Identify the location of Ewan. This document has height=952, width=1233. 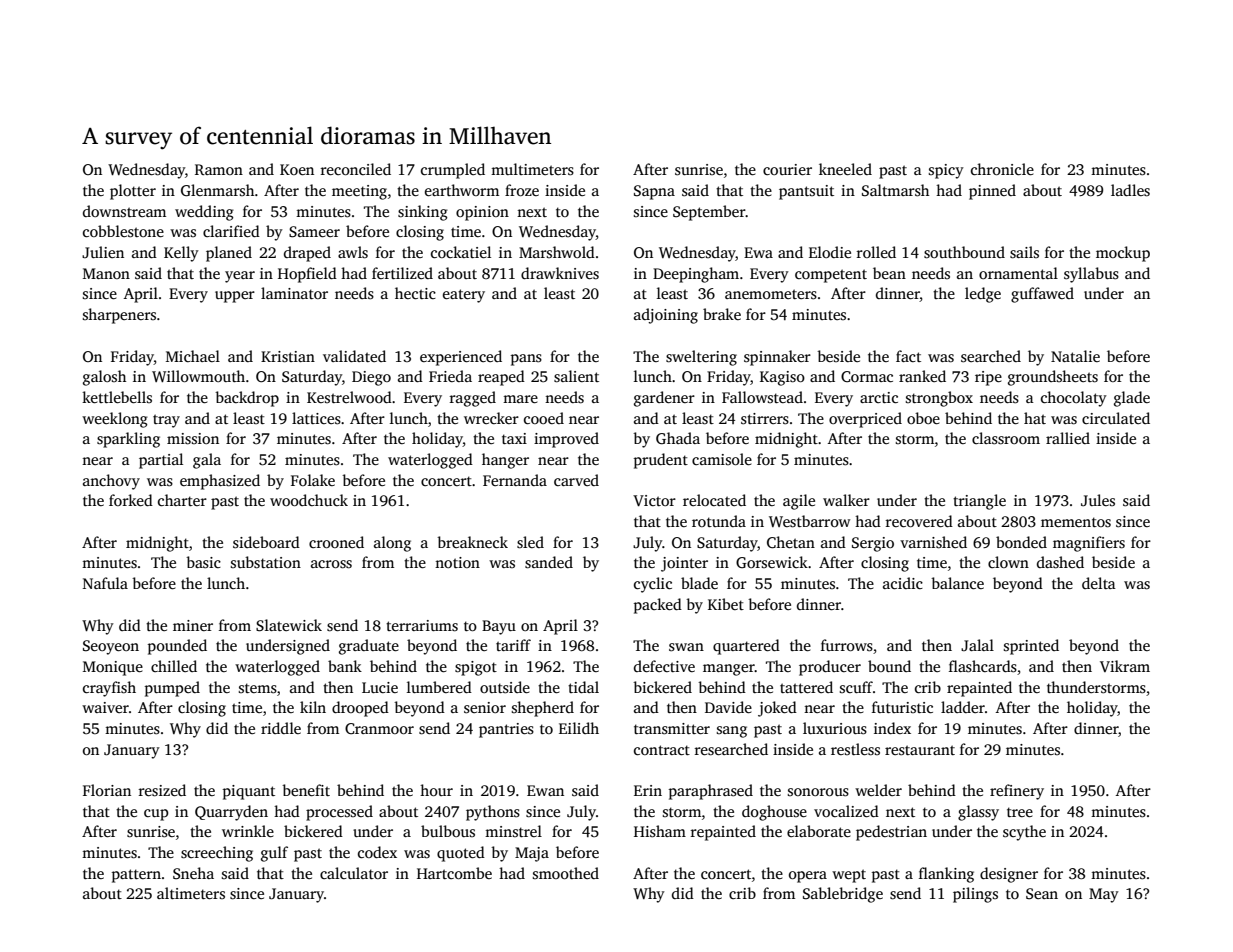
(545, 790).
